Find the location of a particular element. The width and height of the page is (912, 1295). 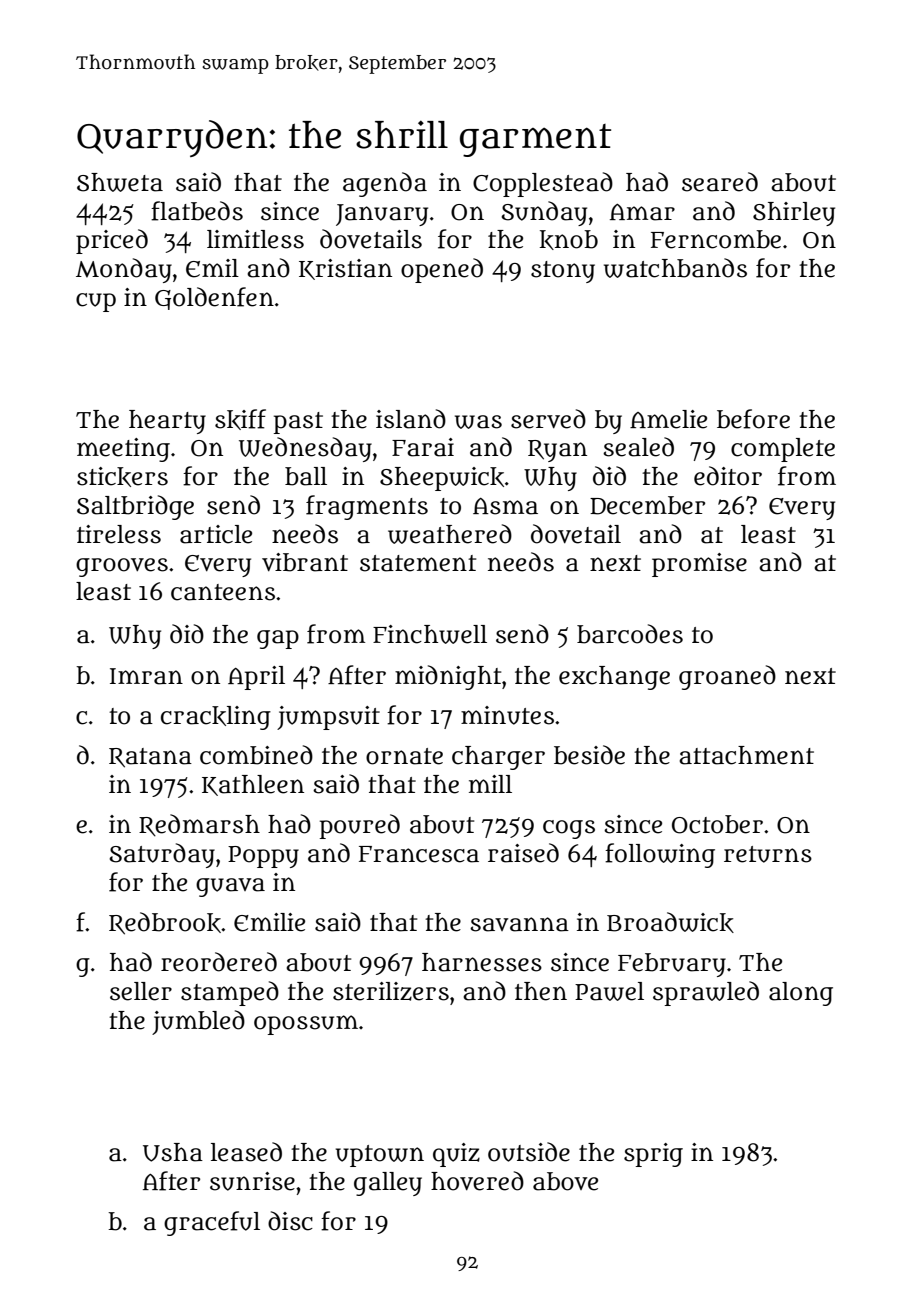

poured is located at coordinates (360, 826).
